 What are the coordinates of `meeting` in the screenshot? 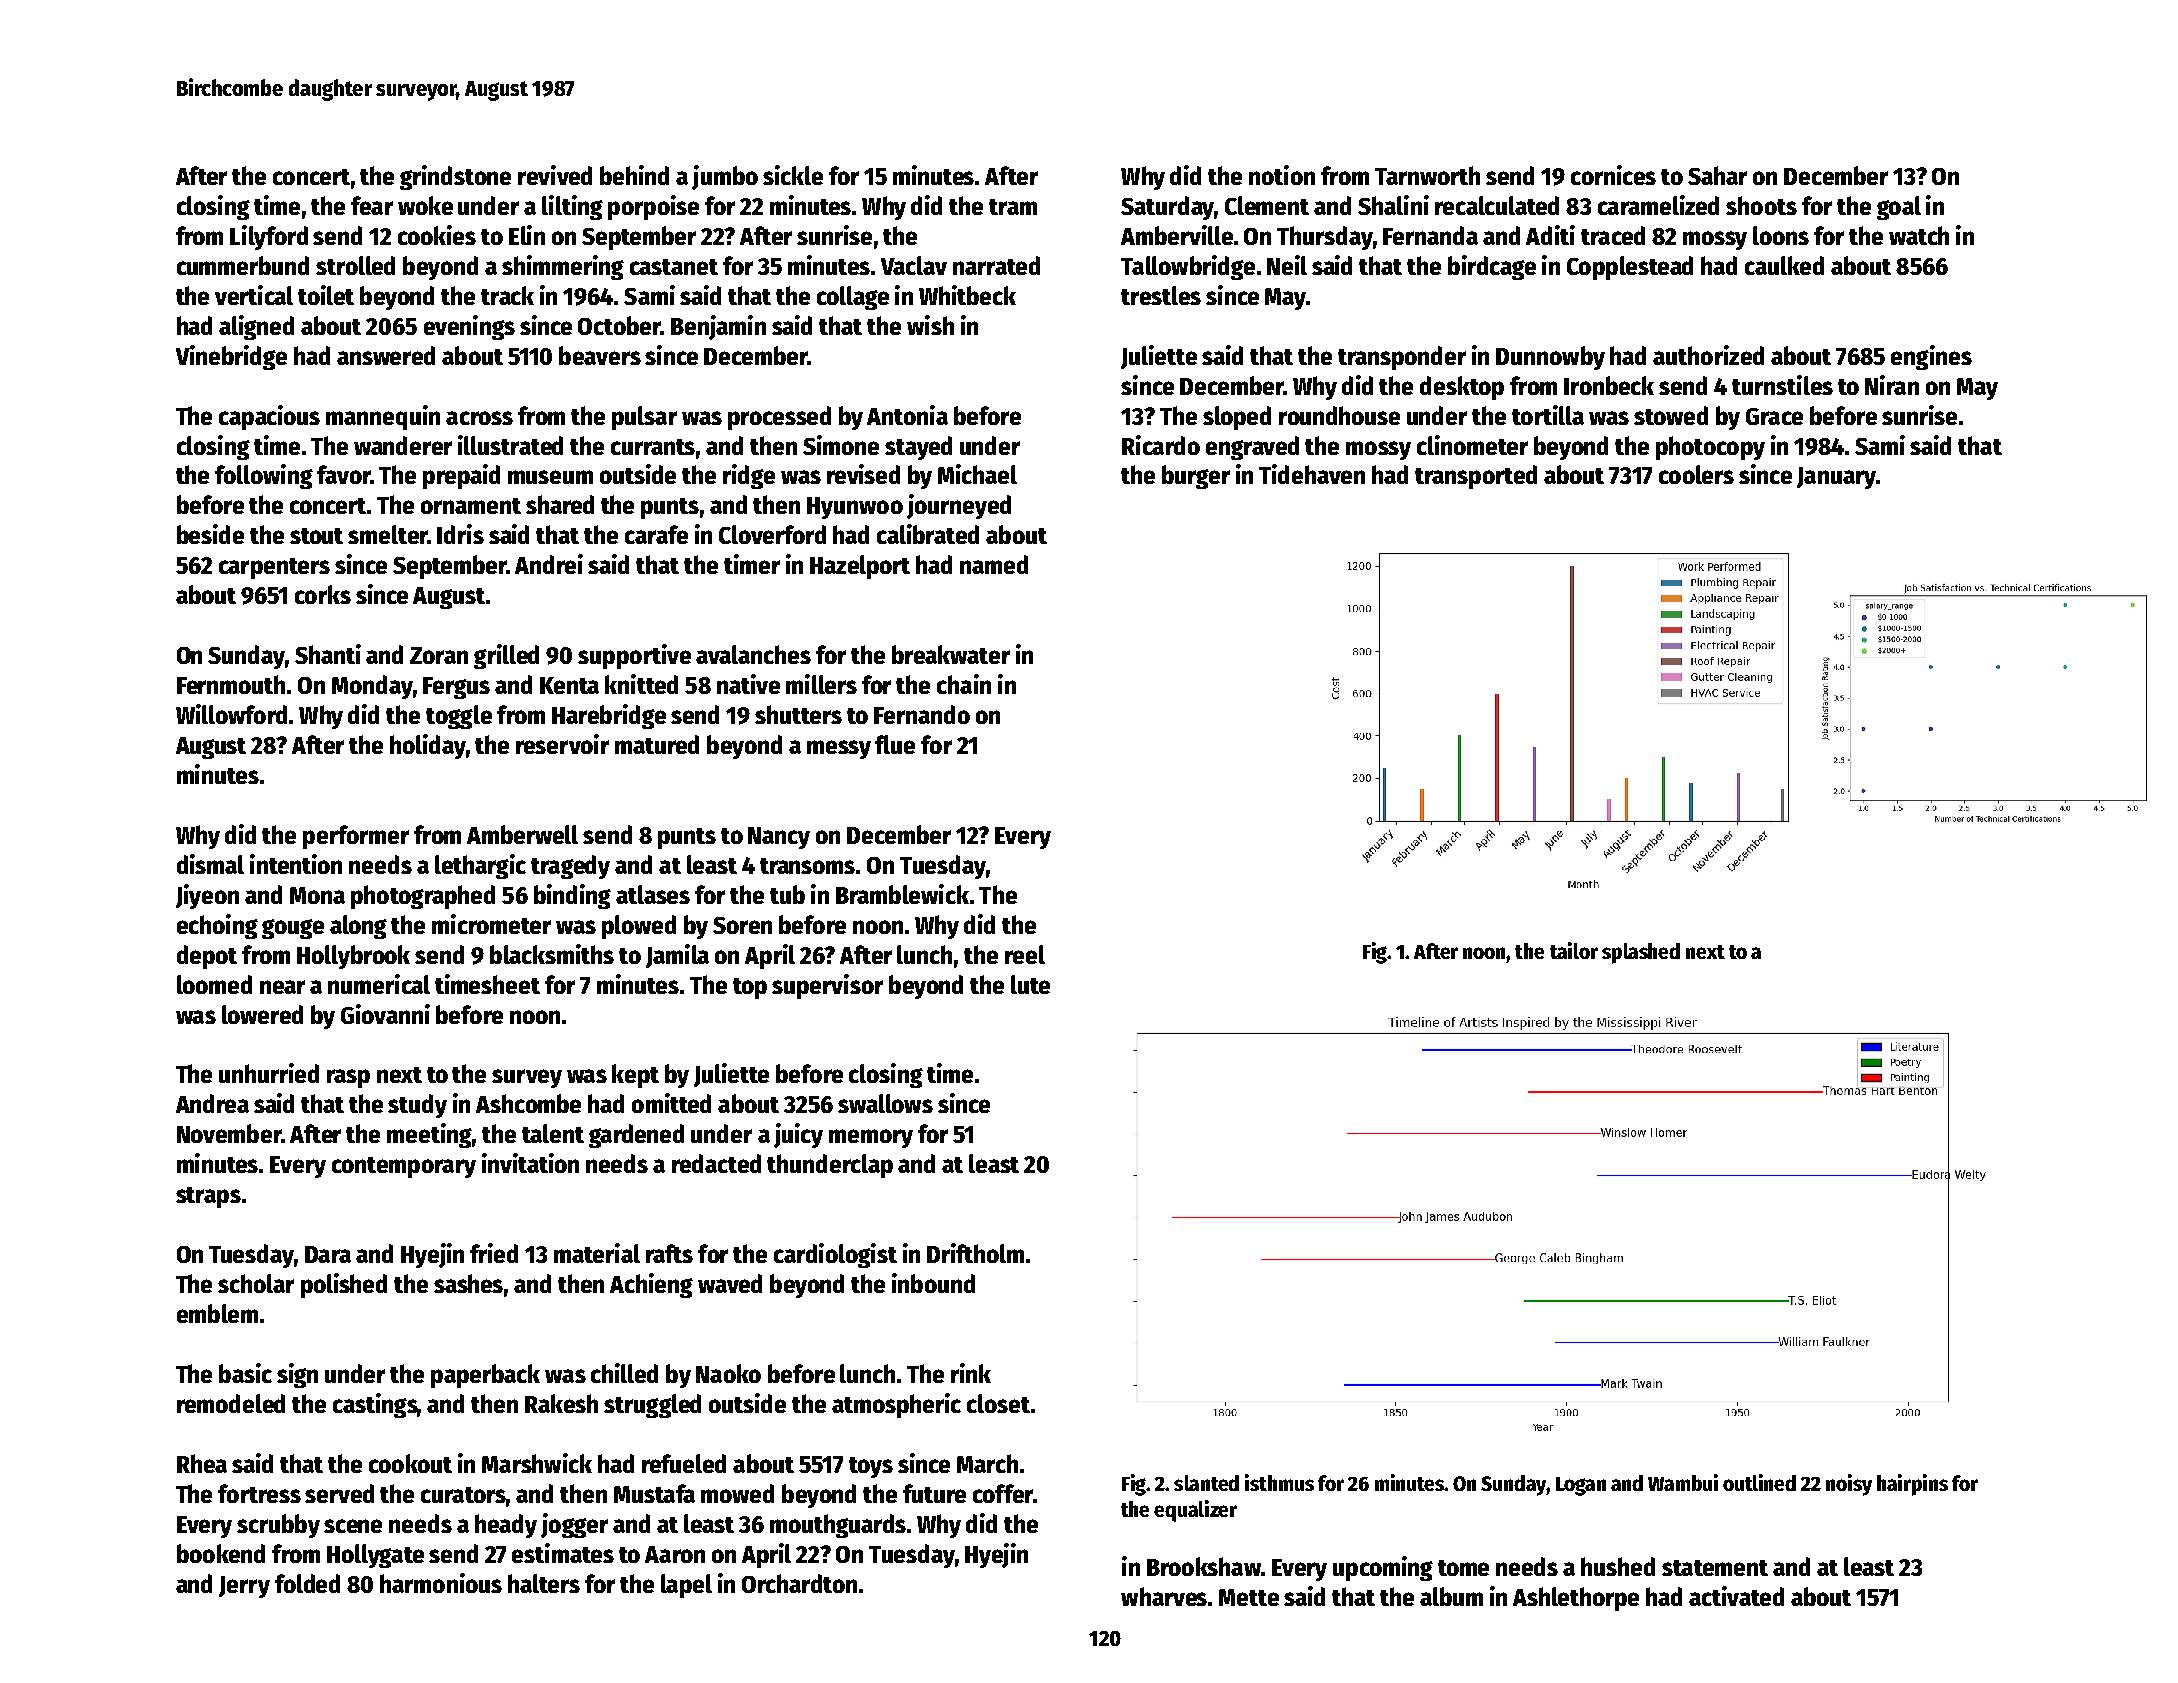 It's located at (429, 1135).
